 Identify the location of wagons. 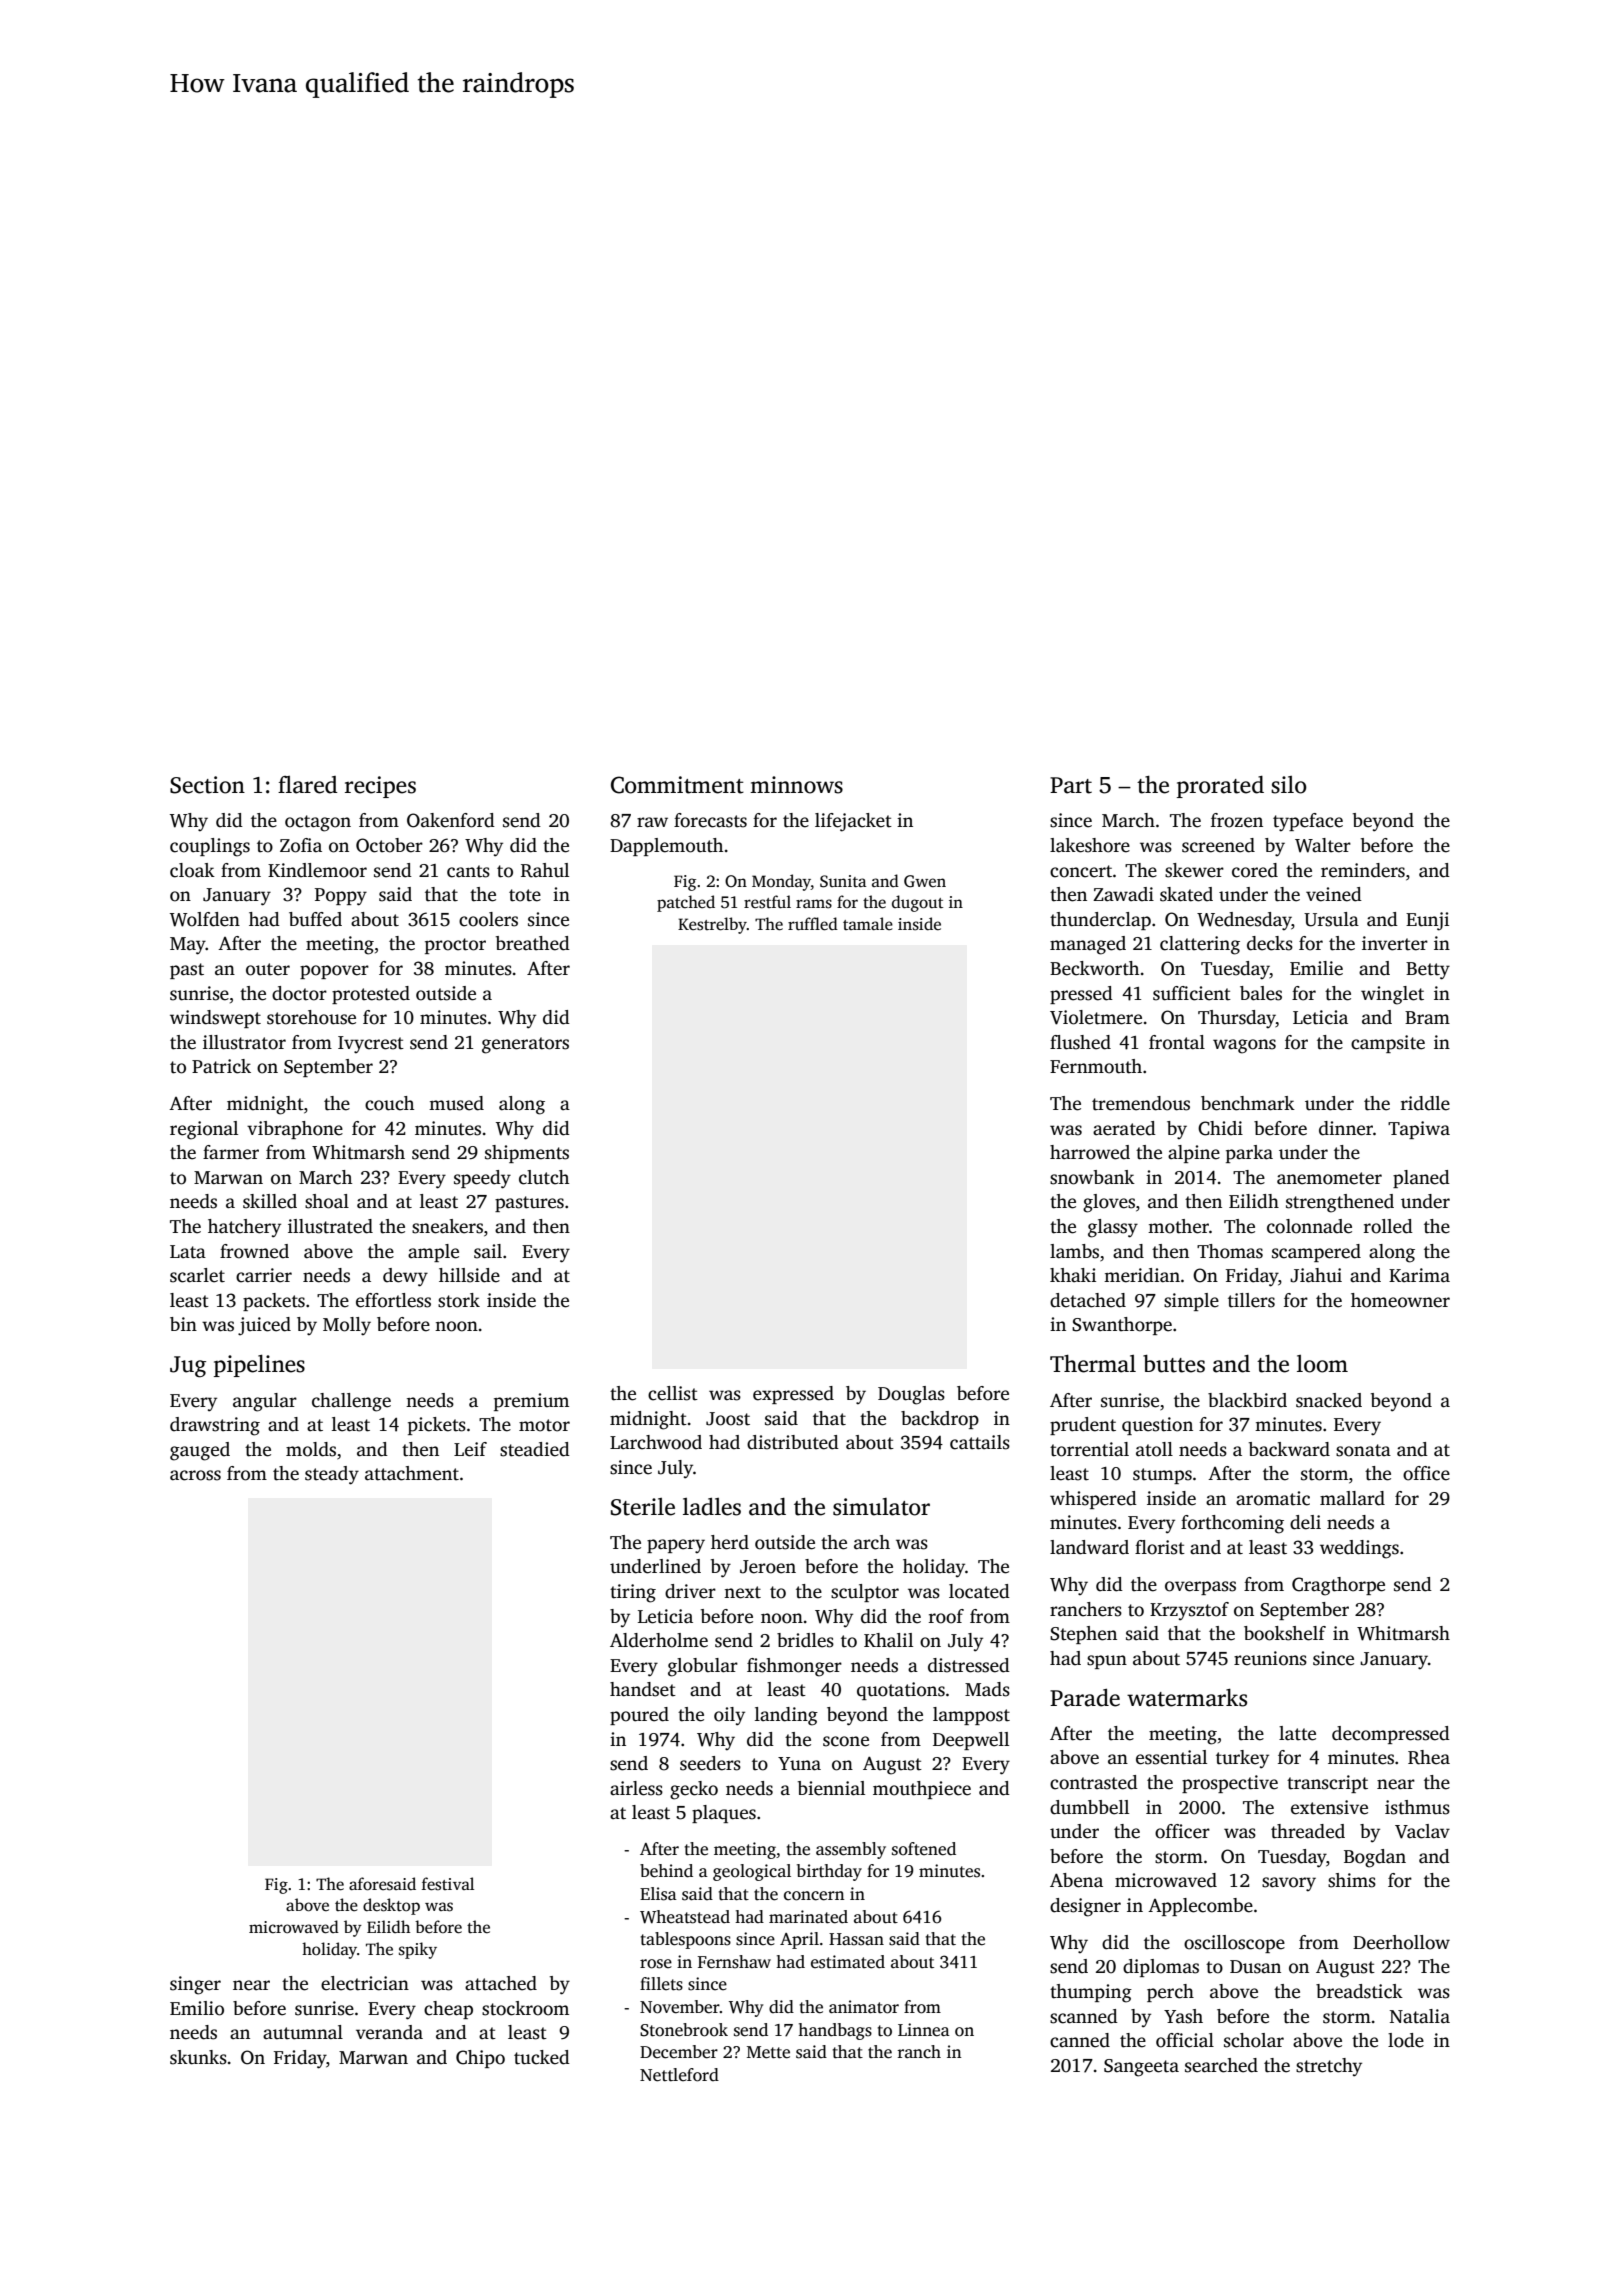
(1244, 1046).
